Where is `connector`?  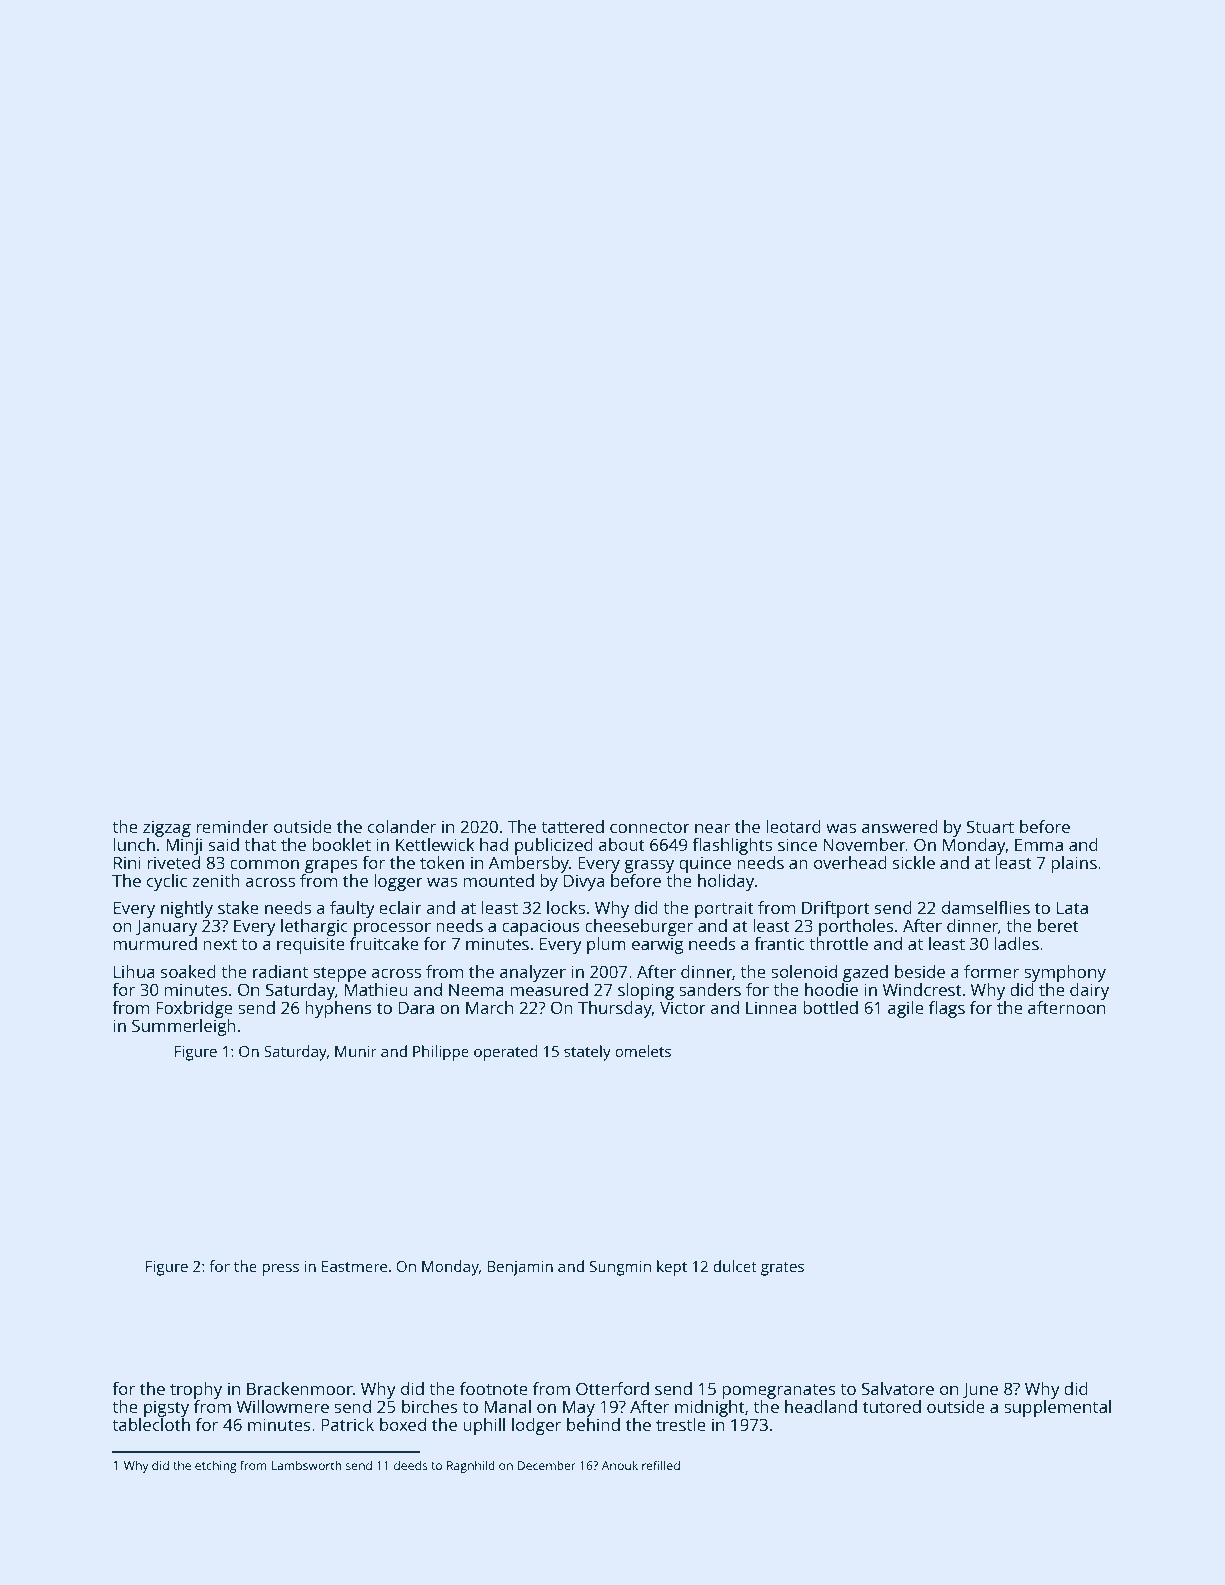
connector is located at coordinates (650, 827).
